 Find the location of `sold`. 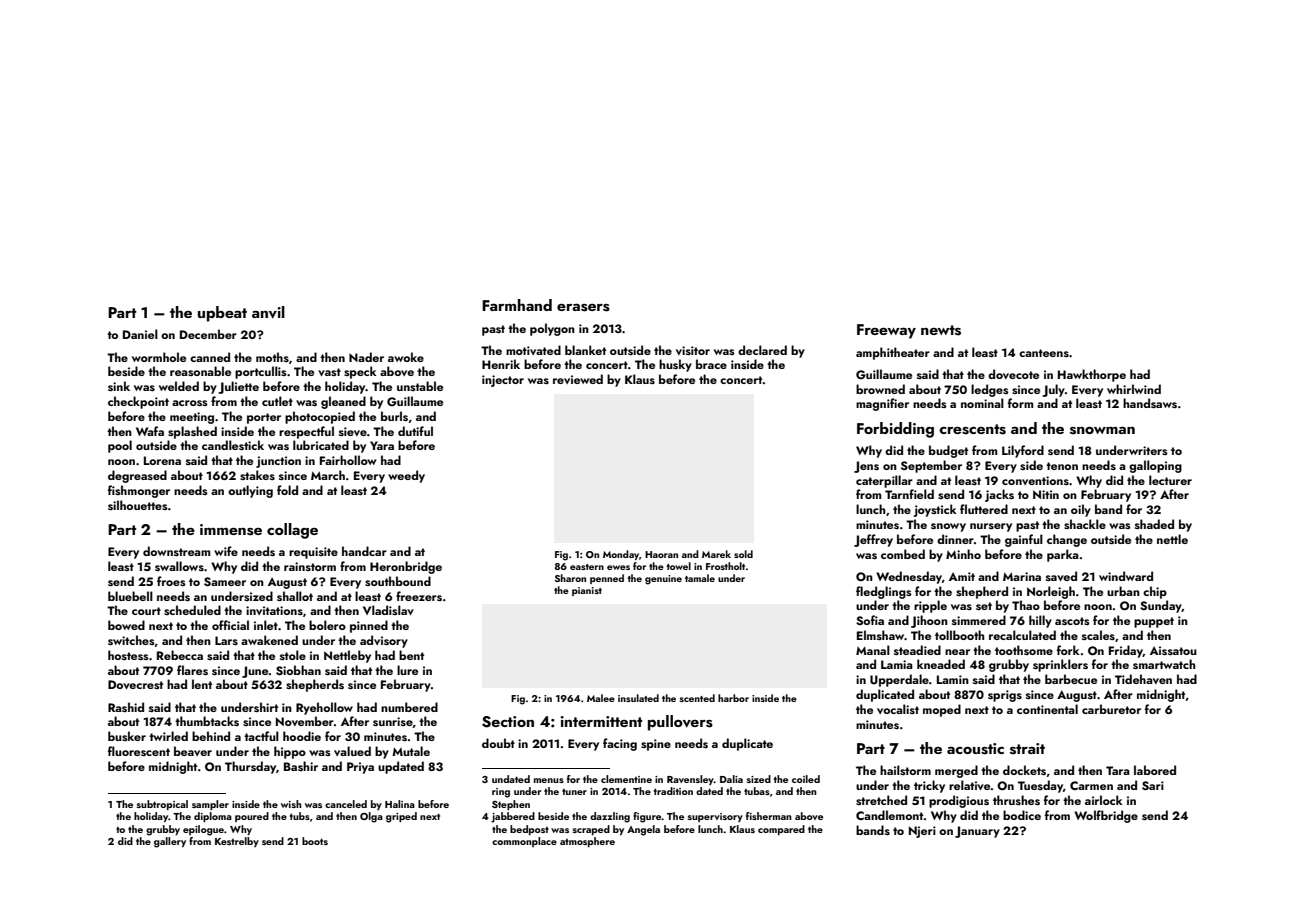

sold is located at coordinates (743, 554).
